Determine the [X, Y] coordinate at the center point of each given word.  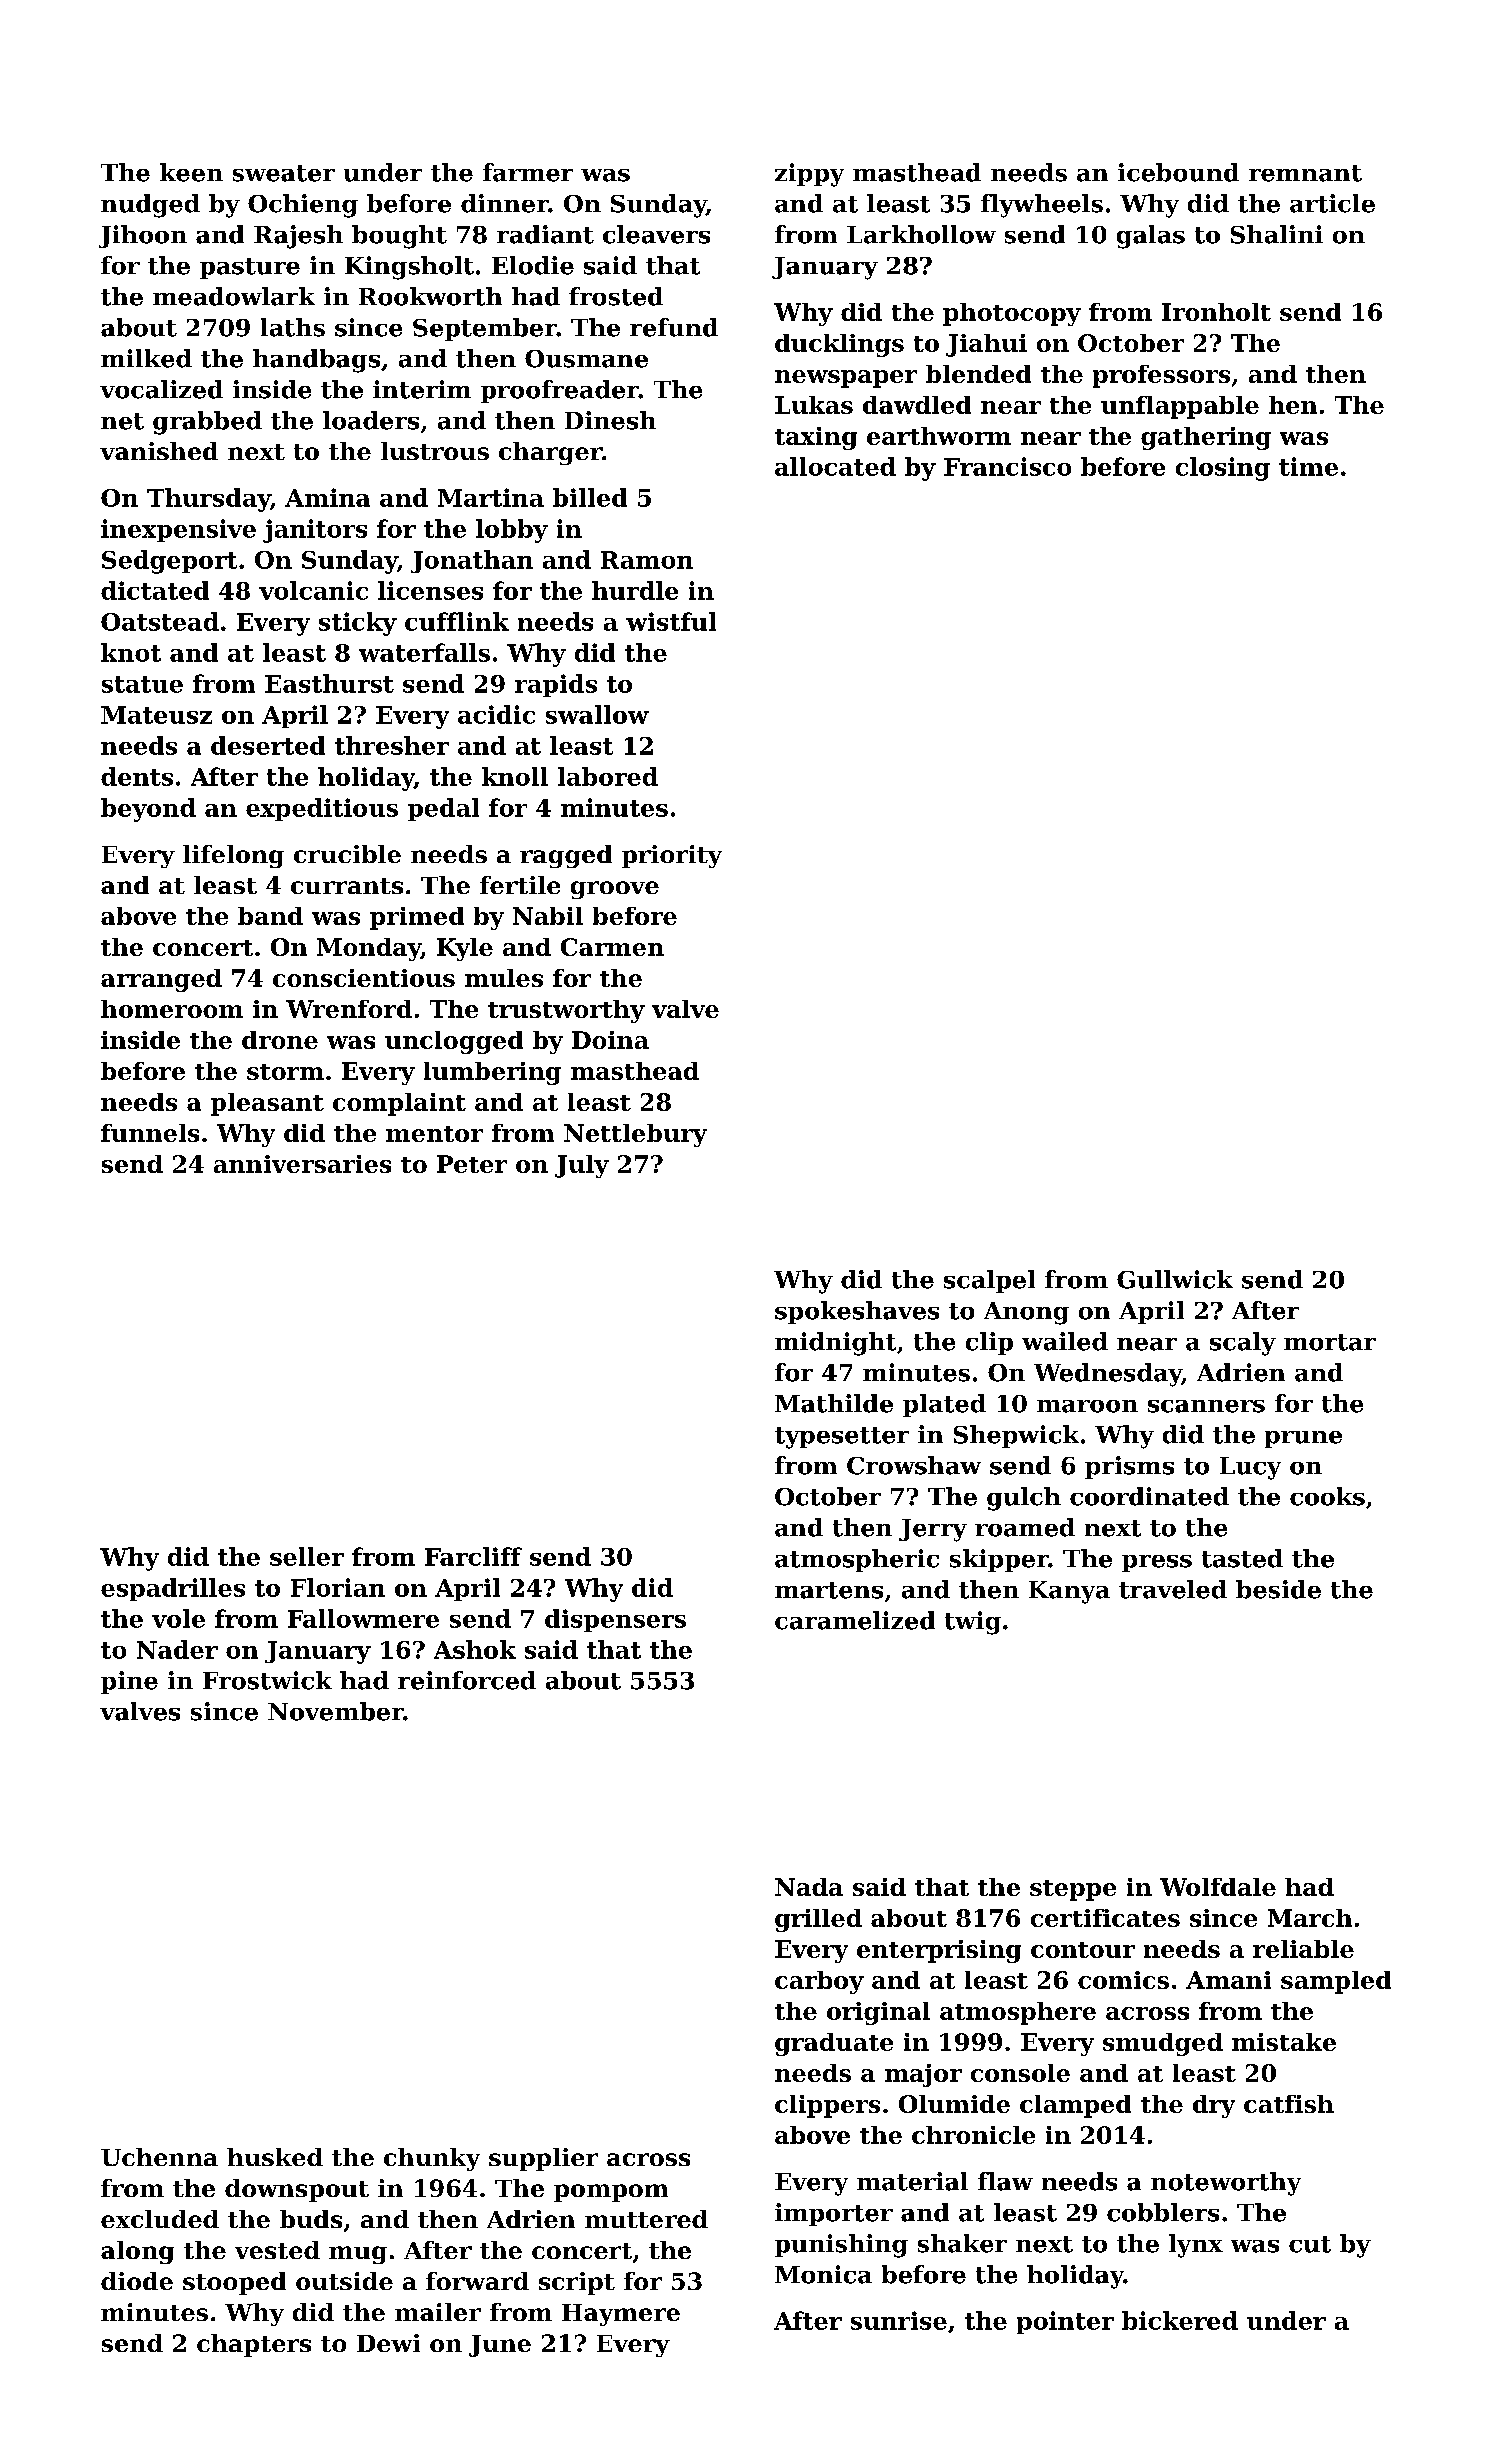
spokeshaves [857, 1312]
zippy [809, 175]
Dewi [388, 2343]
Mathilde [834, 1403]
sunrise [899, 2320]
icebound [1178, 172]
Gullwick [1175, 1279]
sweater [284, 173]
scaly [1243, 1344]
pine [129, 1682]
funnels [150, 1133]
